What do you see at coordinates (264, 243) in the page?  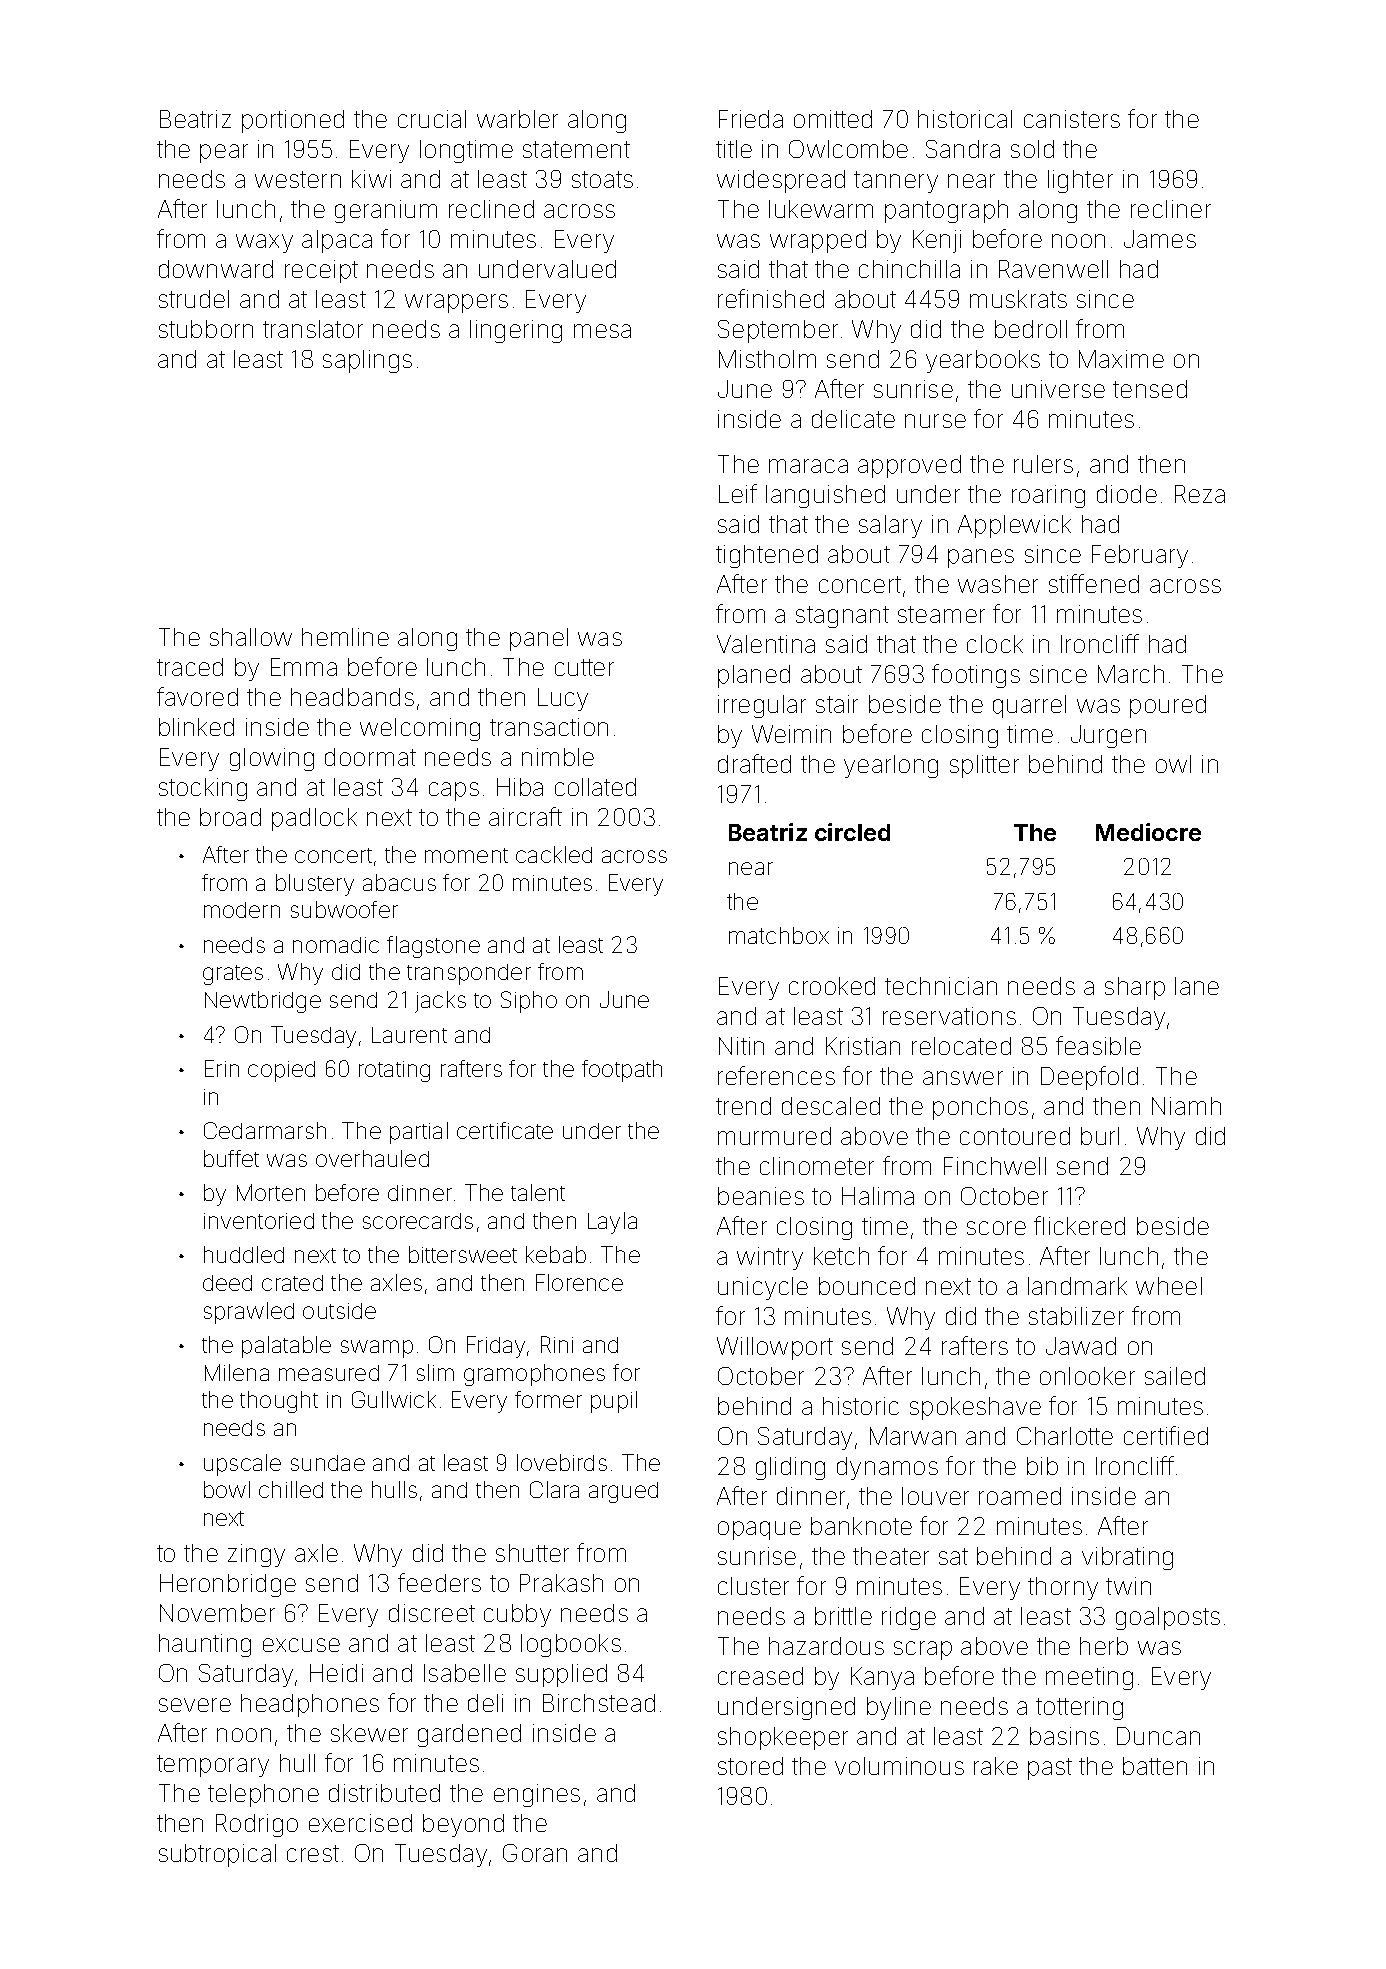 I see `waxy` at bounding box center [264, 243].
